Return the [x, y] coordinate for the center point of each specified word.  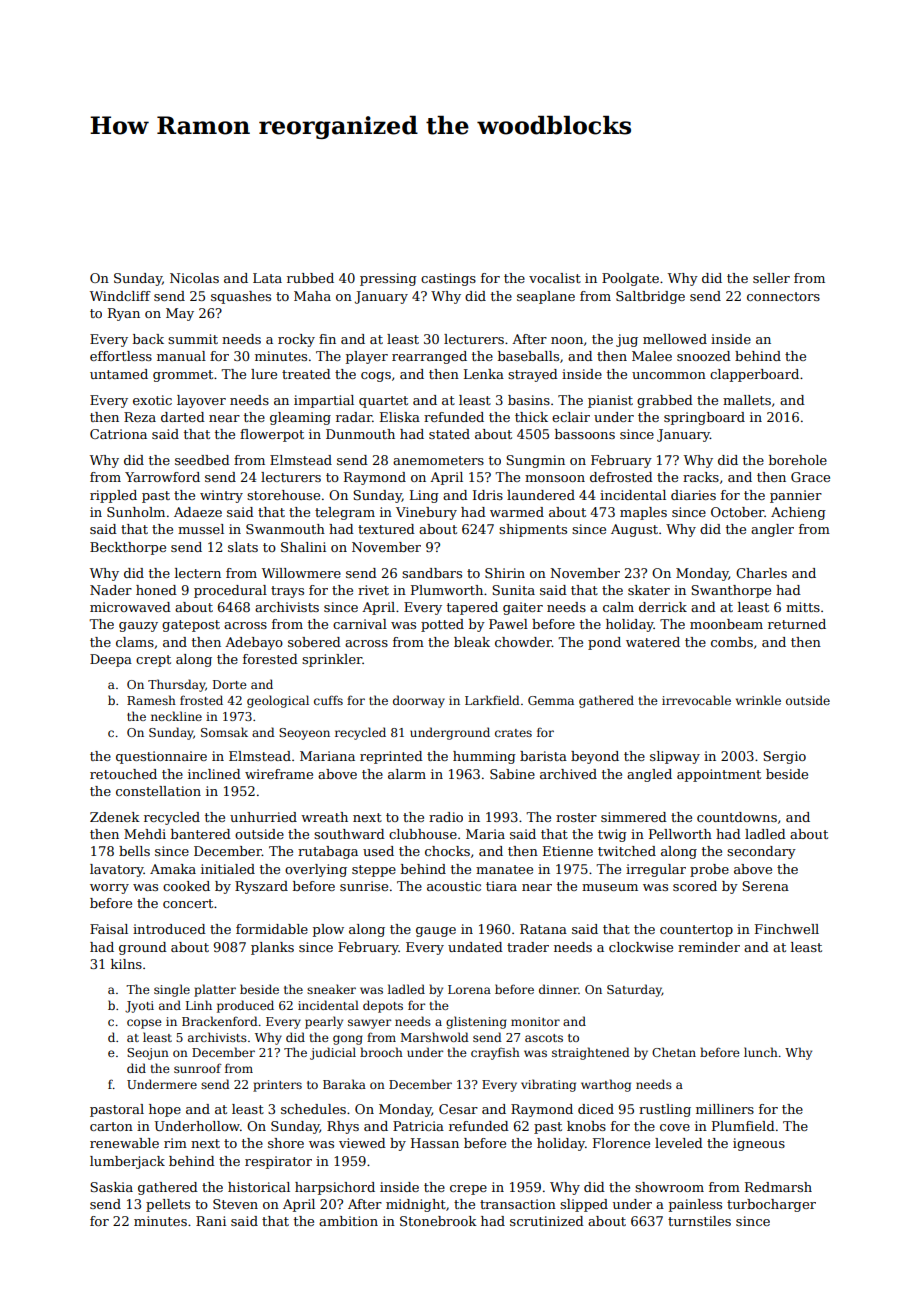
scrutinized [547, 1221]
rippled [113, 496]
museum [610, 887]
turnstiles [699, 1221]
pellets [168, 1205]
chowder [523, 642]
